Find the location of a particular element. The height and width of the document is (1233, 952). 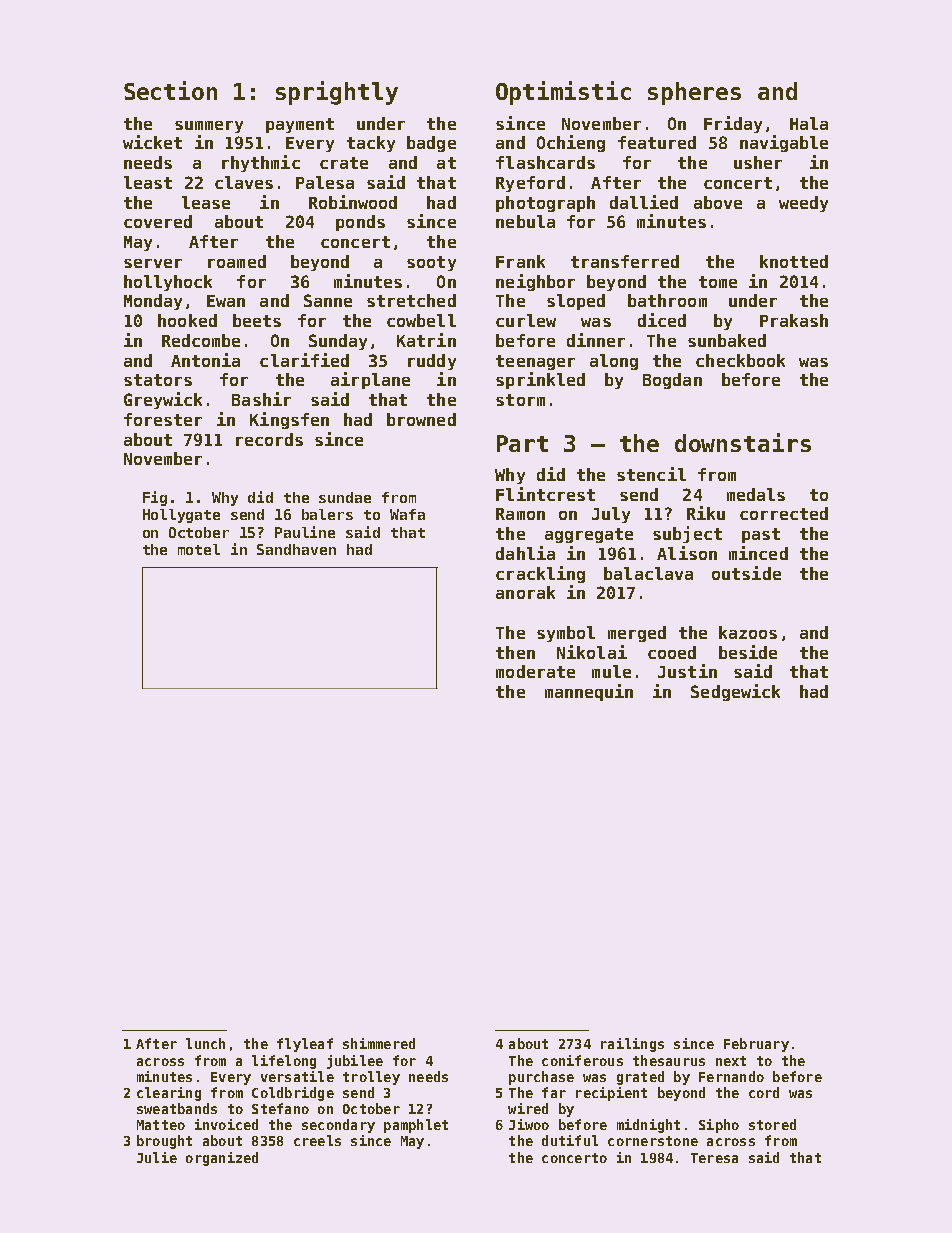

Sandhaven is located at coordinates (296, 549).
